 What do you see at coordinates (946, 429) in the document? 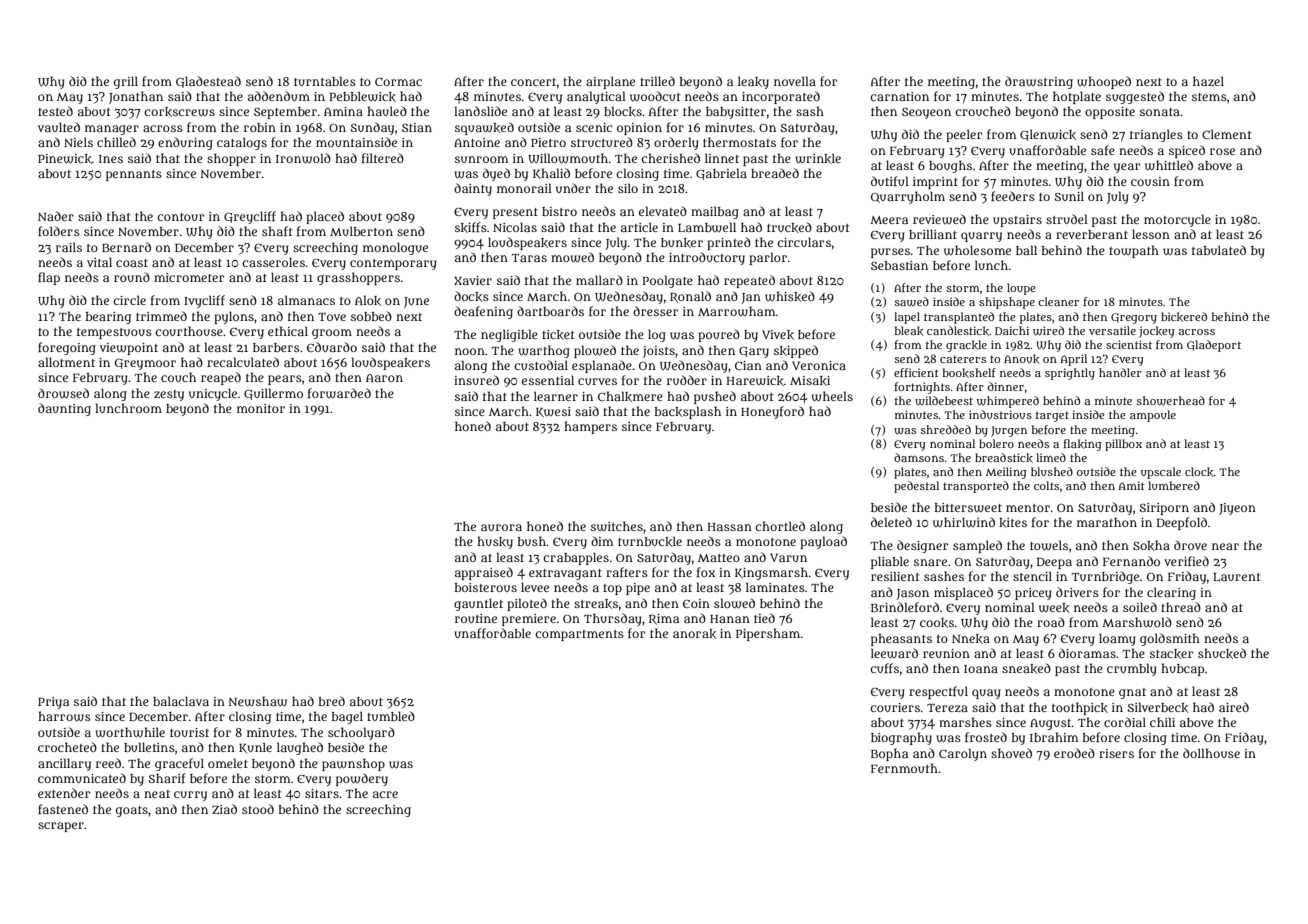
I see `shredded` at bounding box center [946, 429].
